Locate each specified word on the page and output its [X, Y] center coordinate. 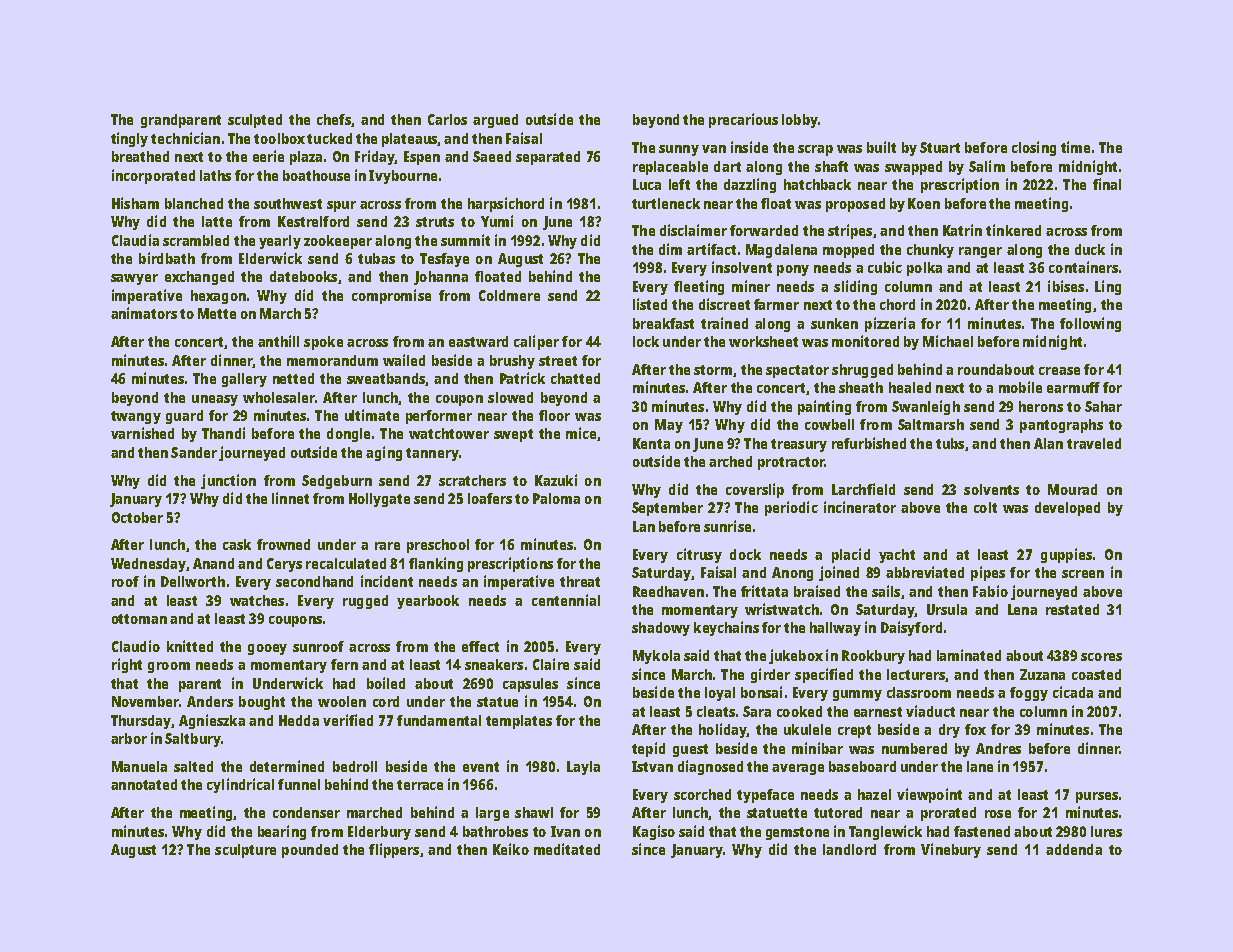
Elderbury [379, 833]
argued [495, 121]
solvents [991, 489]
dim [670, 249]
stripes [850, 231]
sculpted [255, 121]
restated [1072, 609]
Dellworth [193, 581]
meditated [567, 849]
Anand [213, 563]
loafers [490, 498]
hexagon [218, 297]
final [1107, 184]
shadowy [661, 629]
